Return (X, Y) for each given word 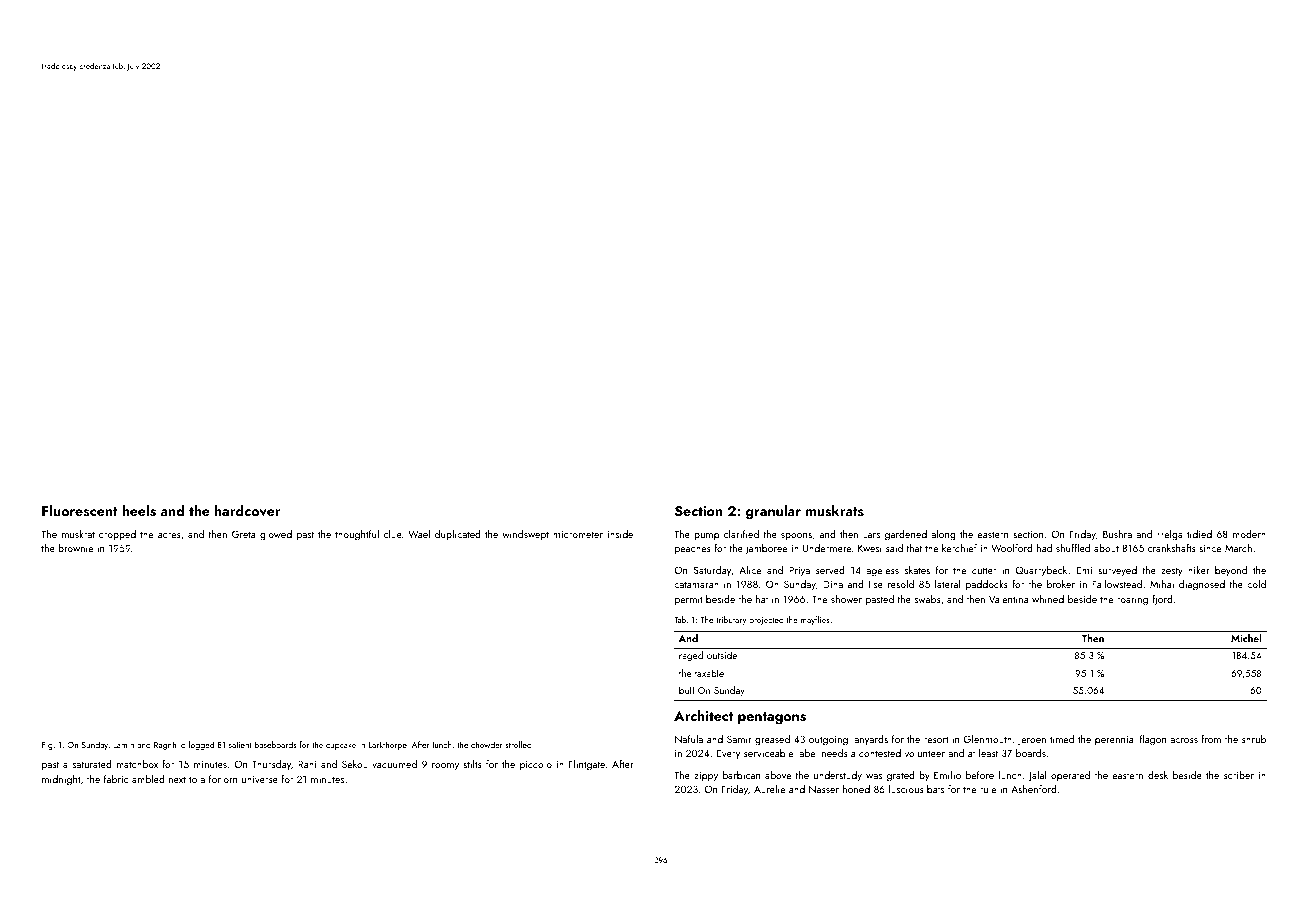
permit (689, 601)
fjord (1162, 600)
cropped (117, 535)
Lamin (123, 745)
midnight (61, 780)
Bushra (1117, 534)
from (1211, 739)
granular (773, 512)
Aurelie (769, 789)
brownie (75, 548)
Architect (703, 715)
